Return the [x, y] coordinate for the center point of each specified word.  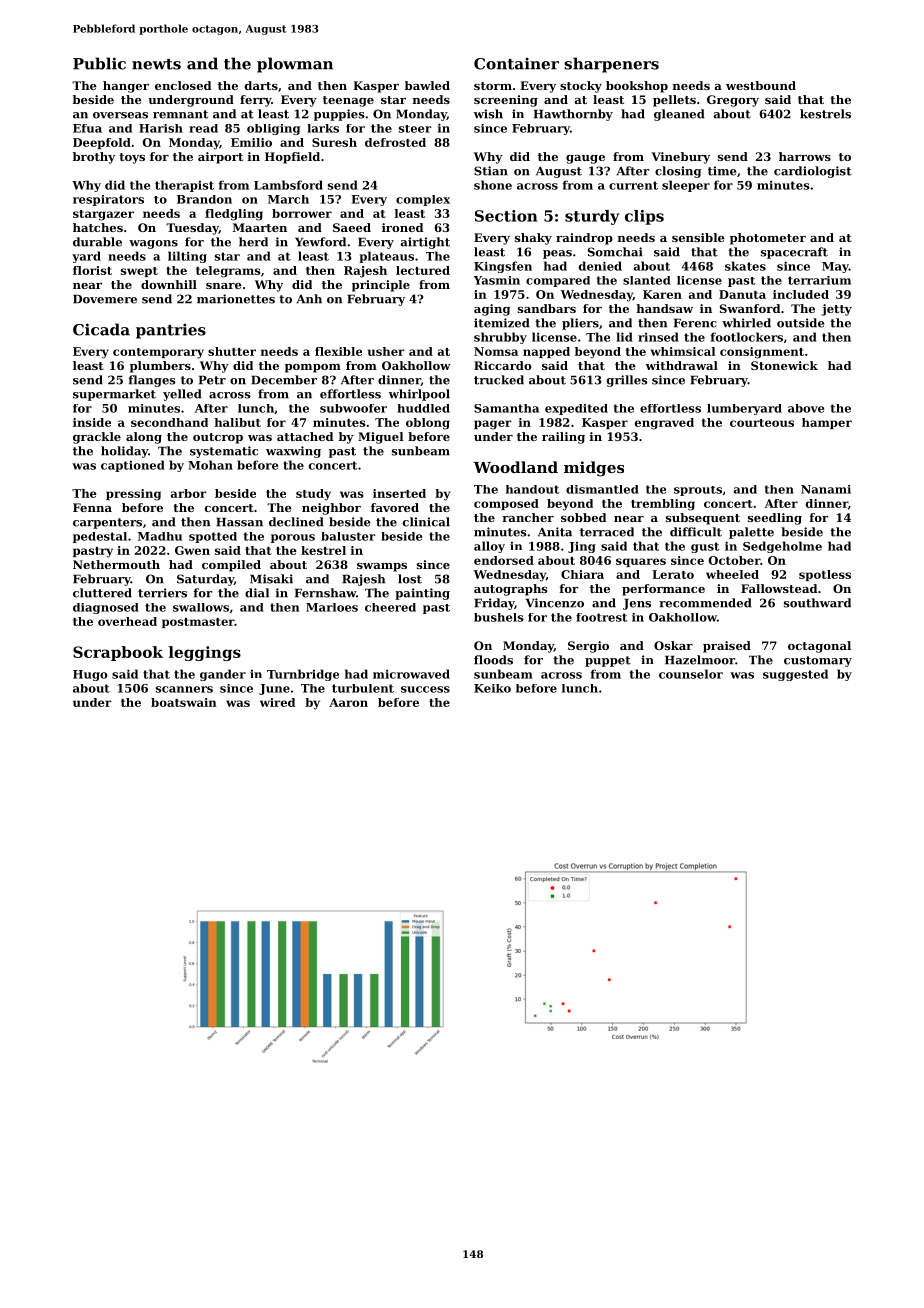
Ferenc [695, 323]
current [633, 185]
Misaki [271, 579]
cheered [390, 607]
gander [223, 675]
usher [386, 351]
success [425, 689]
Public [99, 63]
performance [663, 590]
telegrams [228, 272]
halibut [238, 422]
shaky [533, 239]
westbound [761, 85]
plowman [295, 65]
